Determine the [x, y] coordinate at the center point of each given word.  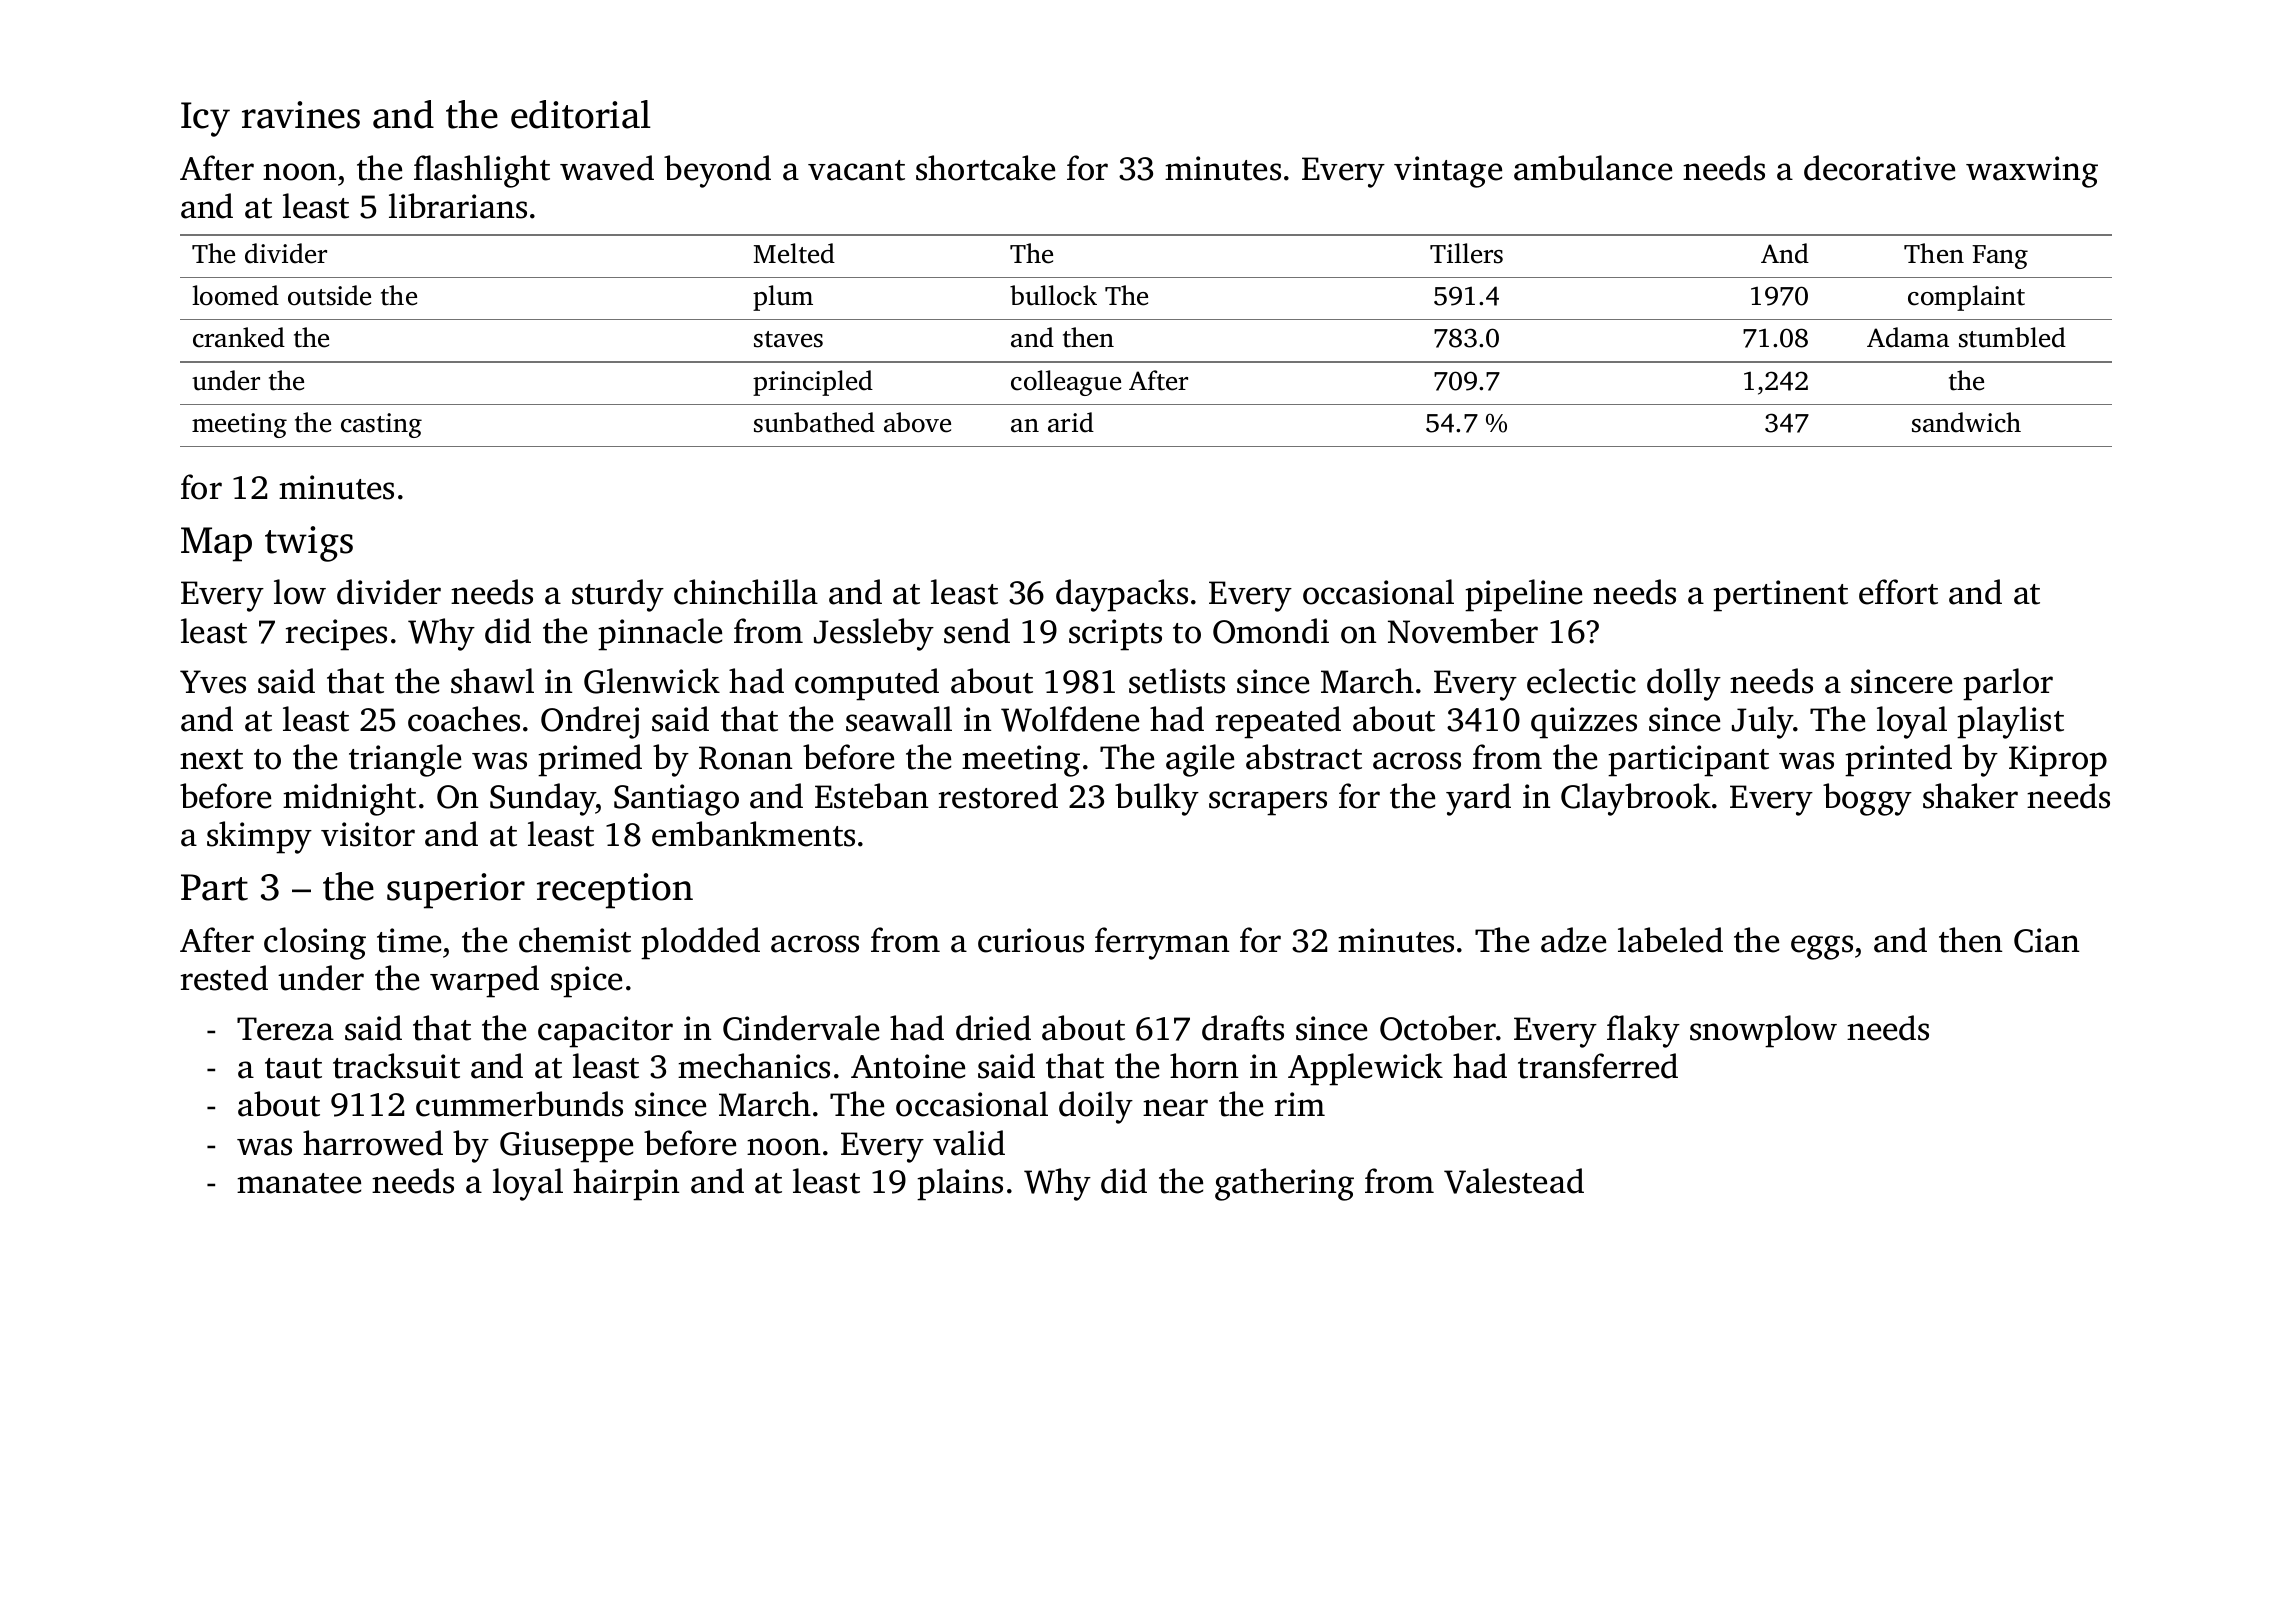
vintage [1448, 172]
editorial [581, 114]
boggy [1867, 799]
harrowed [373, 1143]
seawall [899, 719]
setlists [1177, 681]
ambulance [1593, 168]
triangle [405, 760]
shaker [1970, 796]
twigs [309, 544]
